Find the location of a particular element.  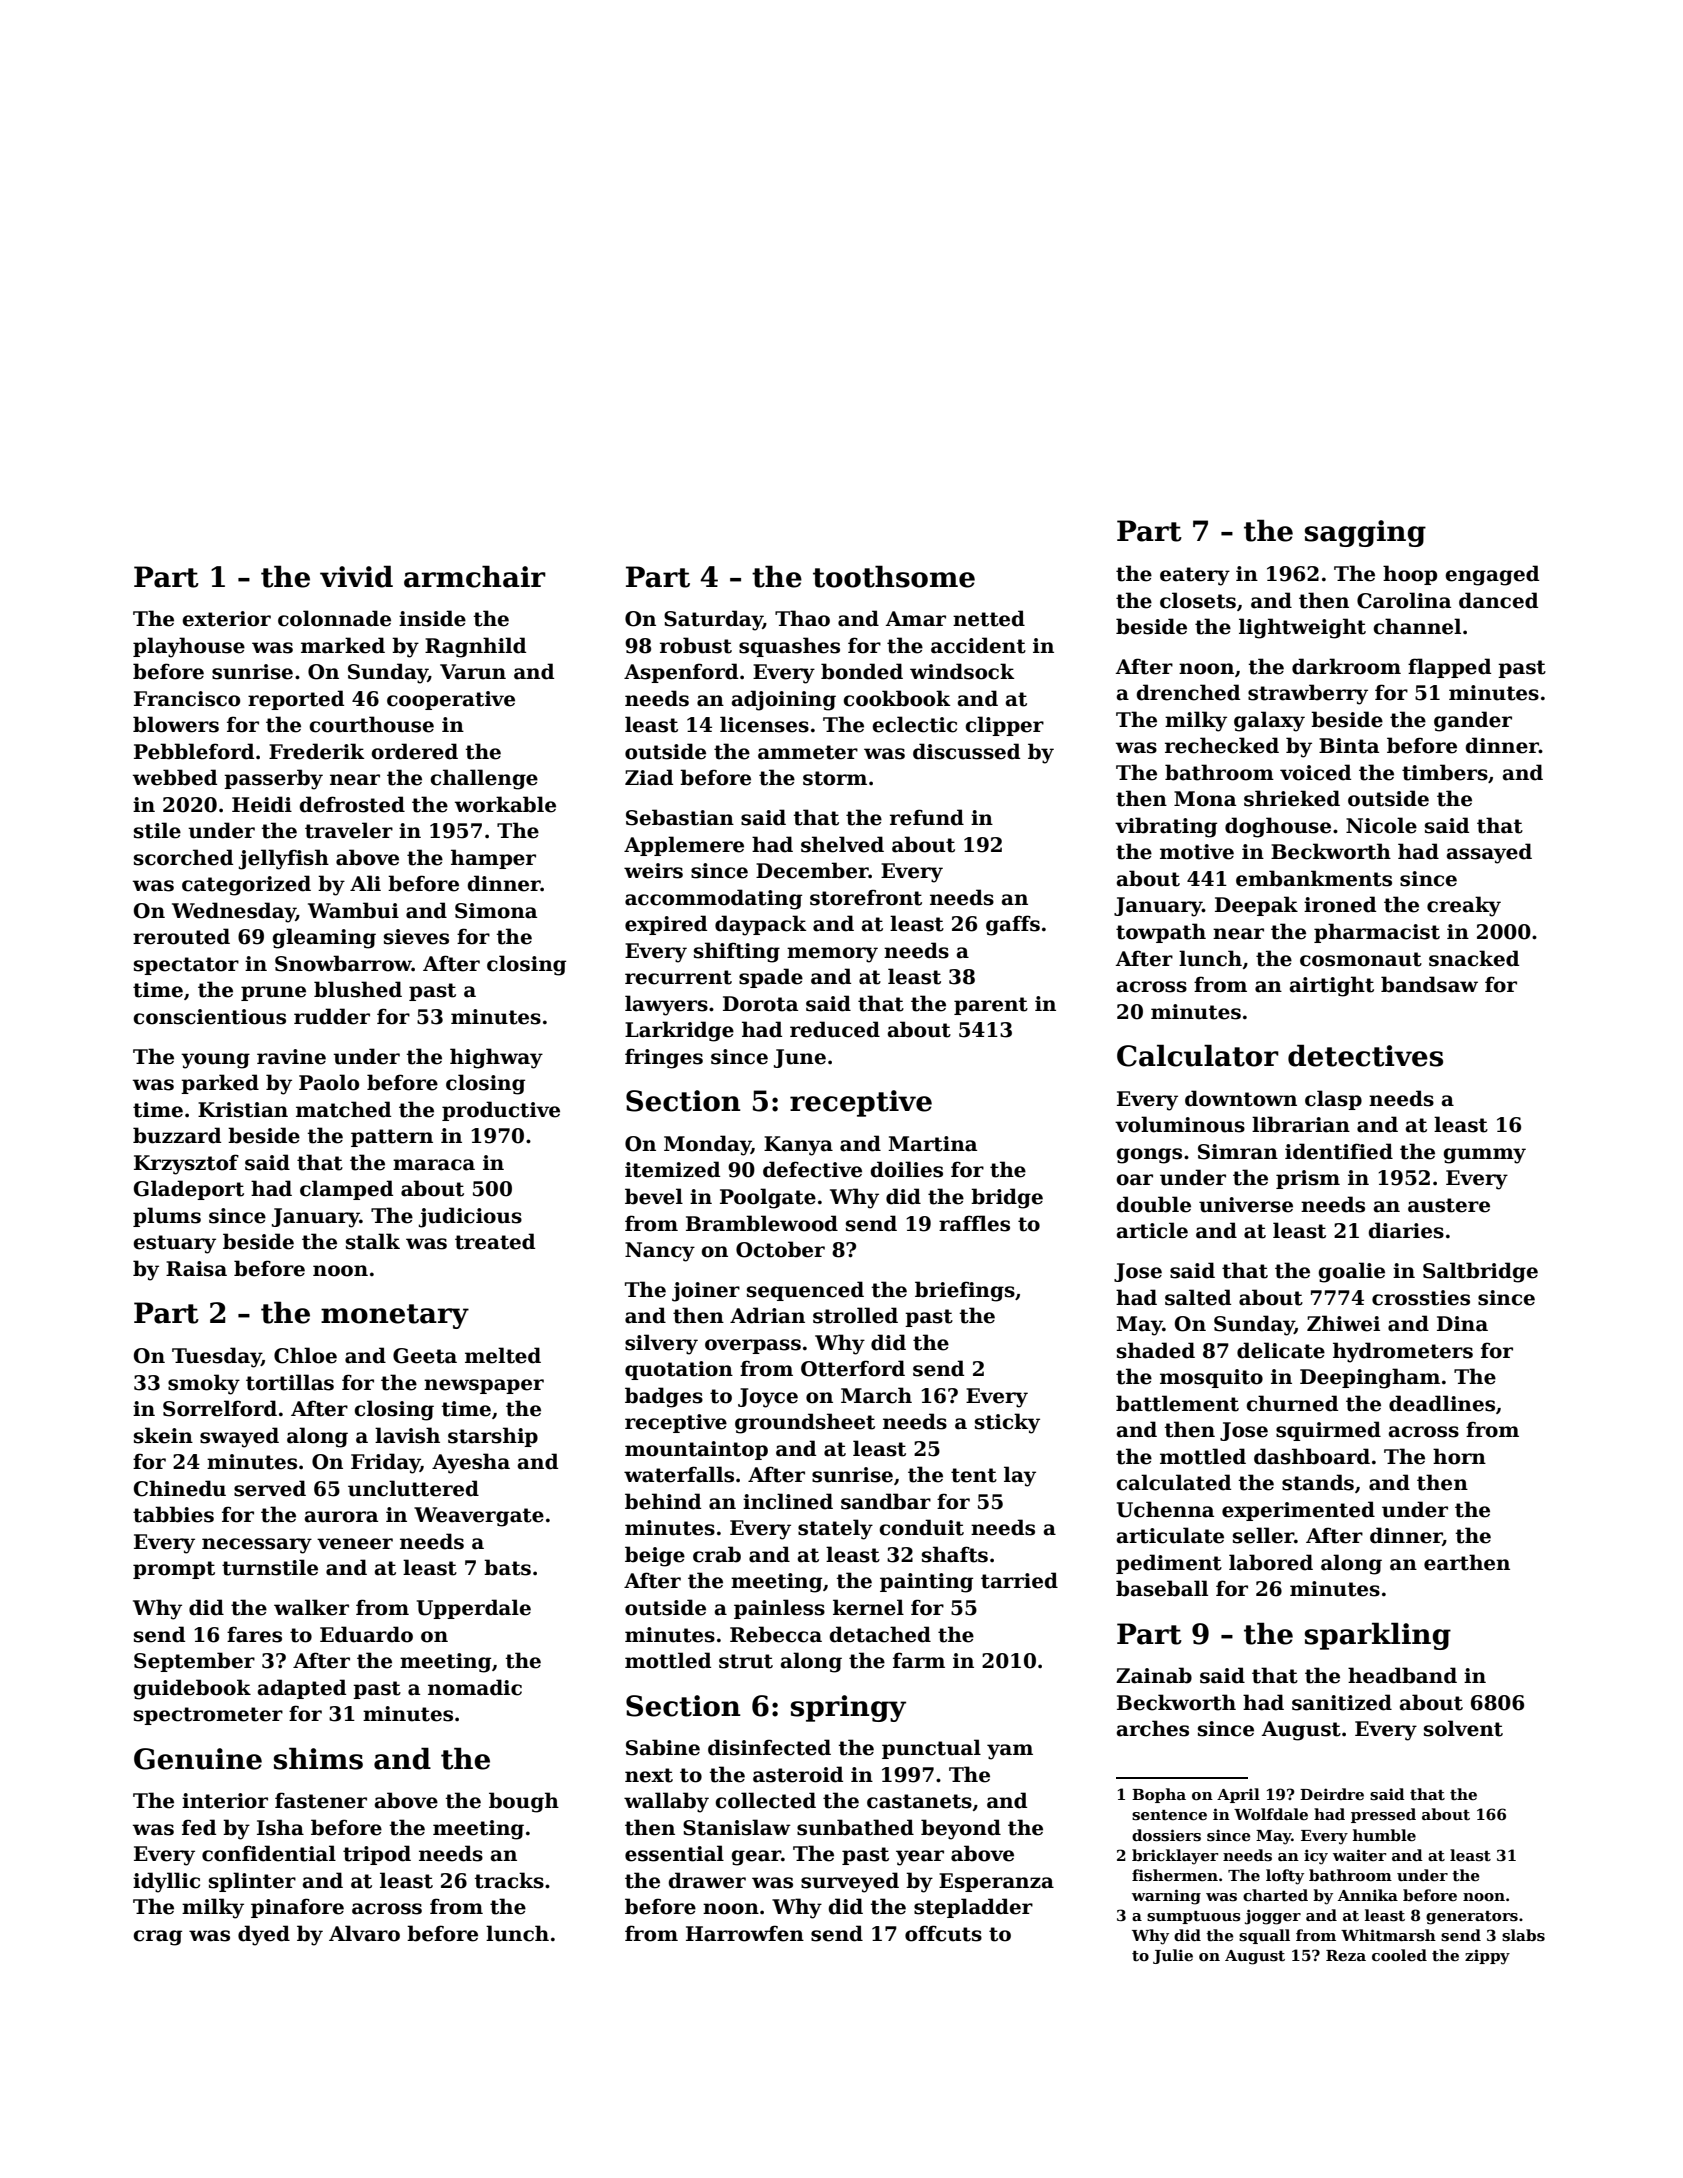

netted is located at coordinates (989, 618).
